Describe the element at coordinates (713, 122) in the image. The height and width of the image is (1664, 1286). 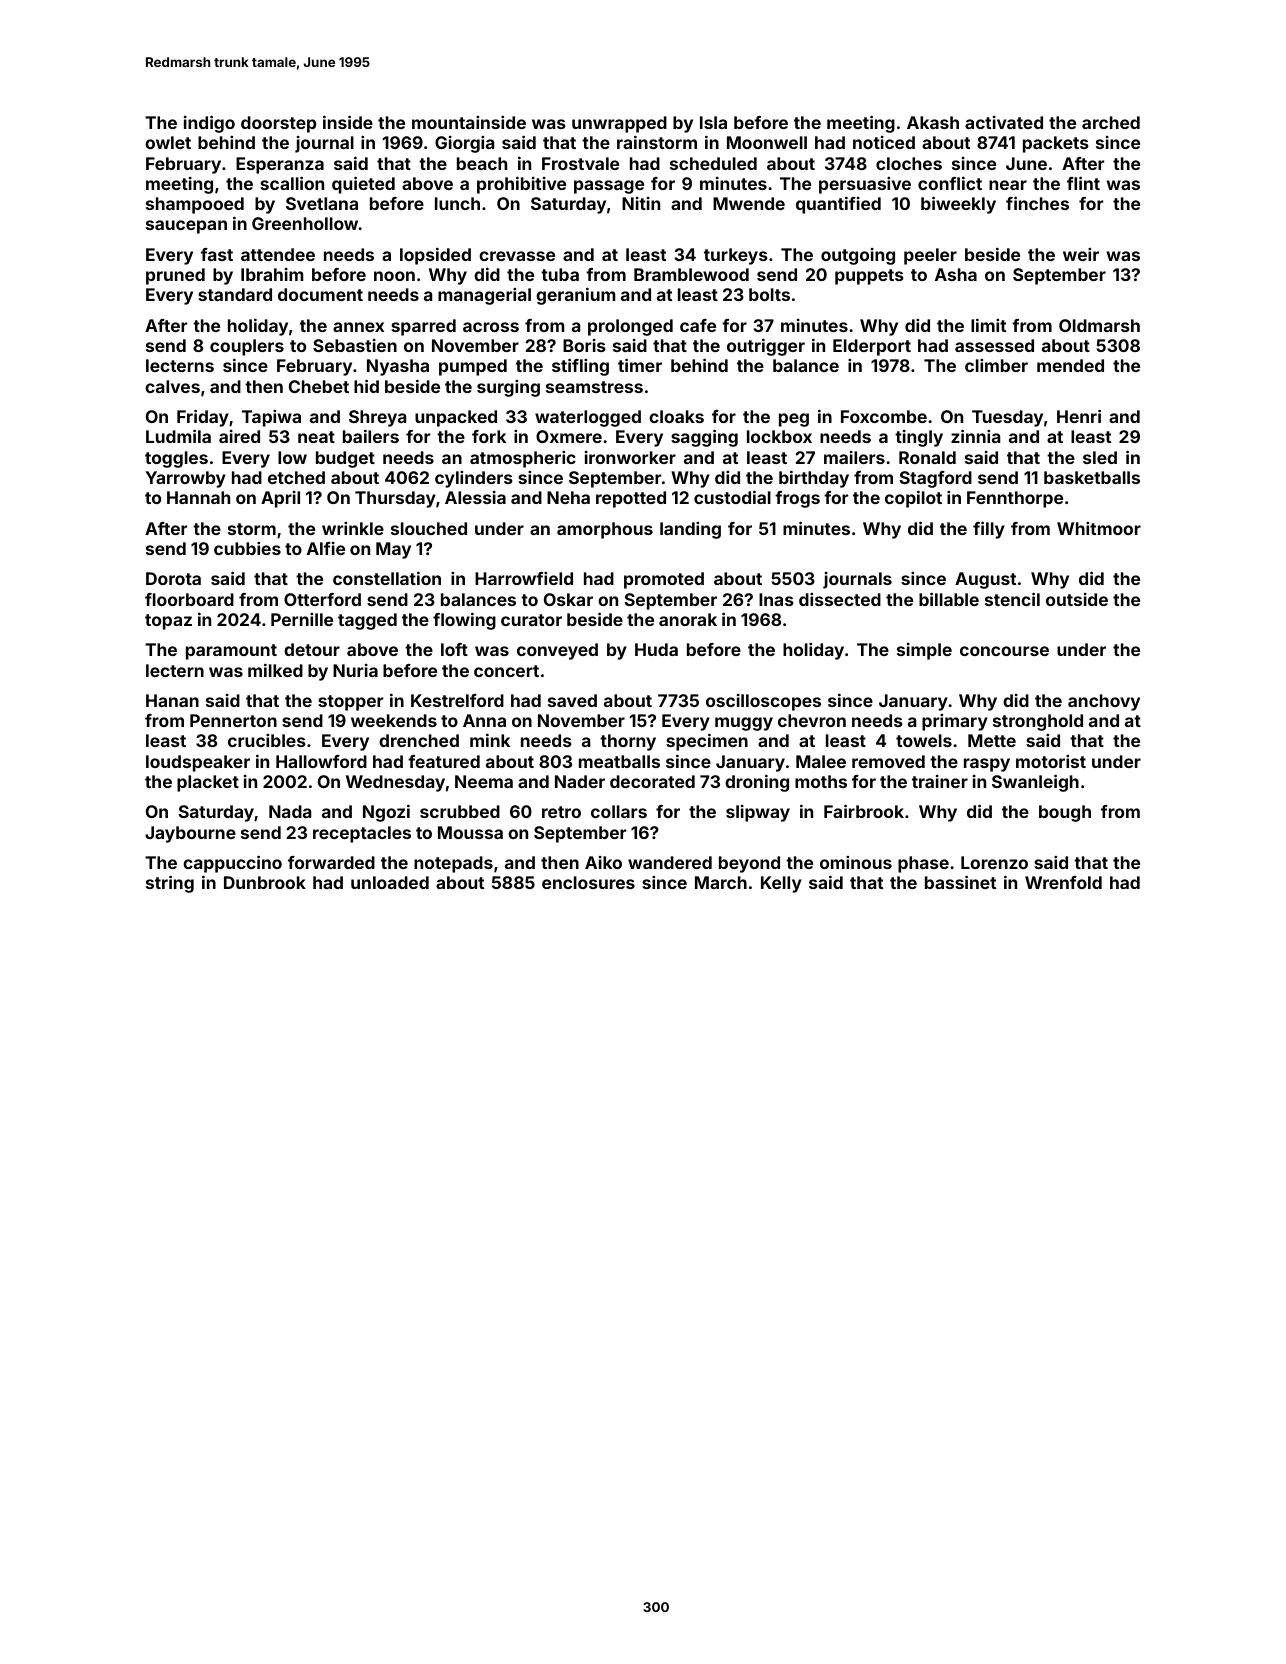
I see `Isla` at that location.
